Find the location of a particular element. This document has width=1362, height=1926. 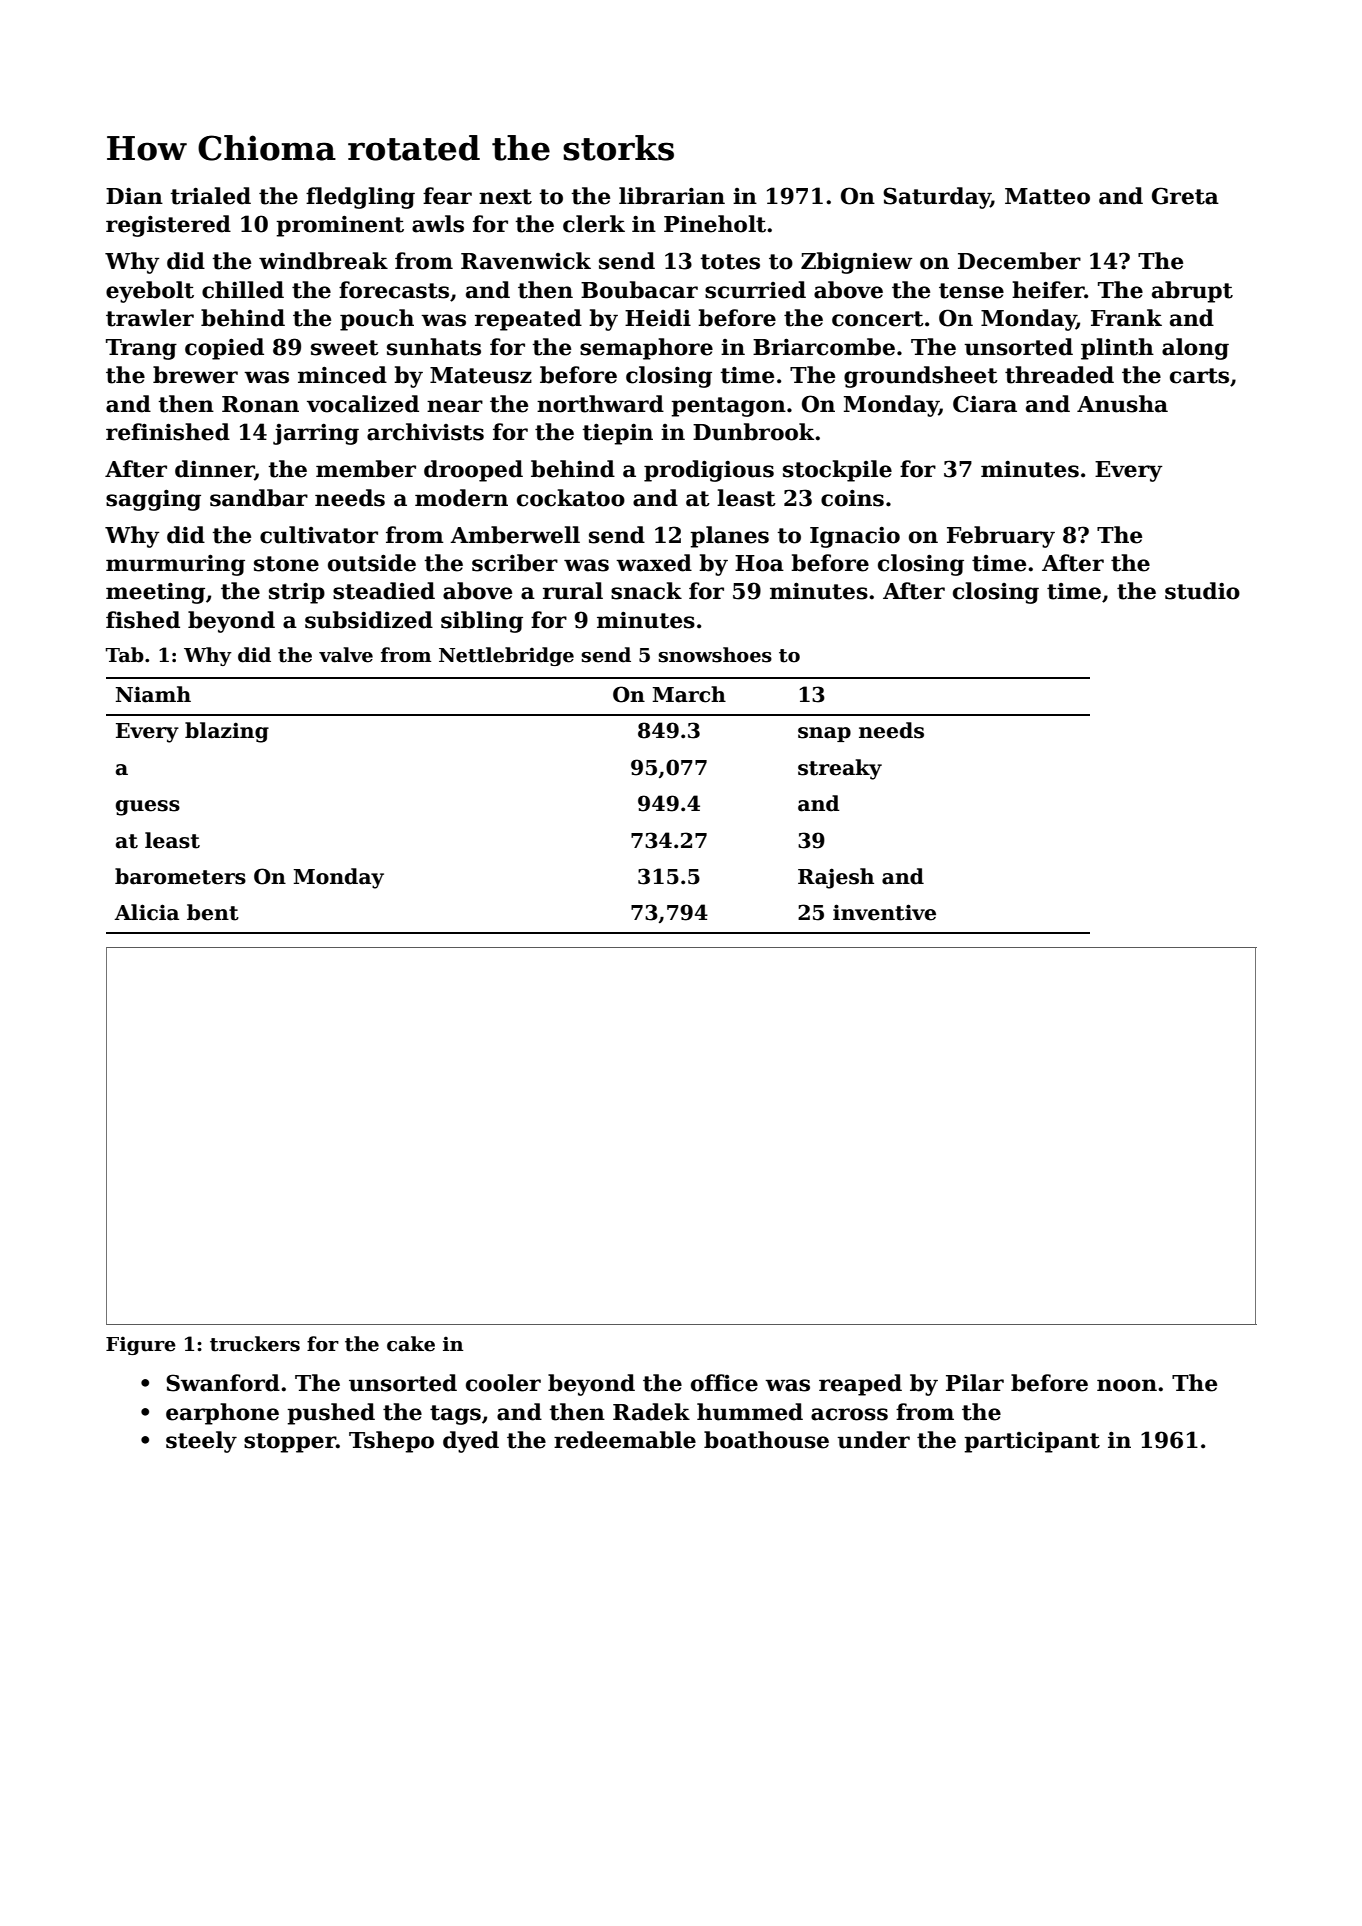

Alicia is located at coordinates (146, 912).
